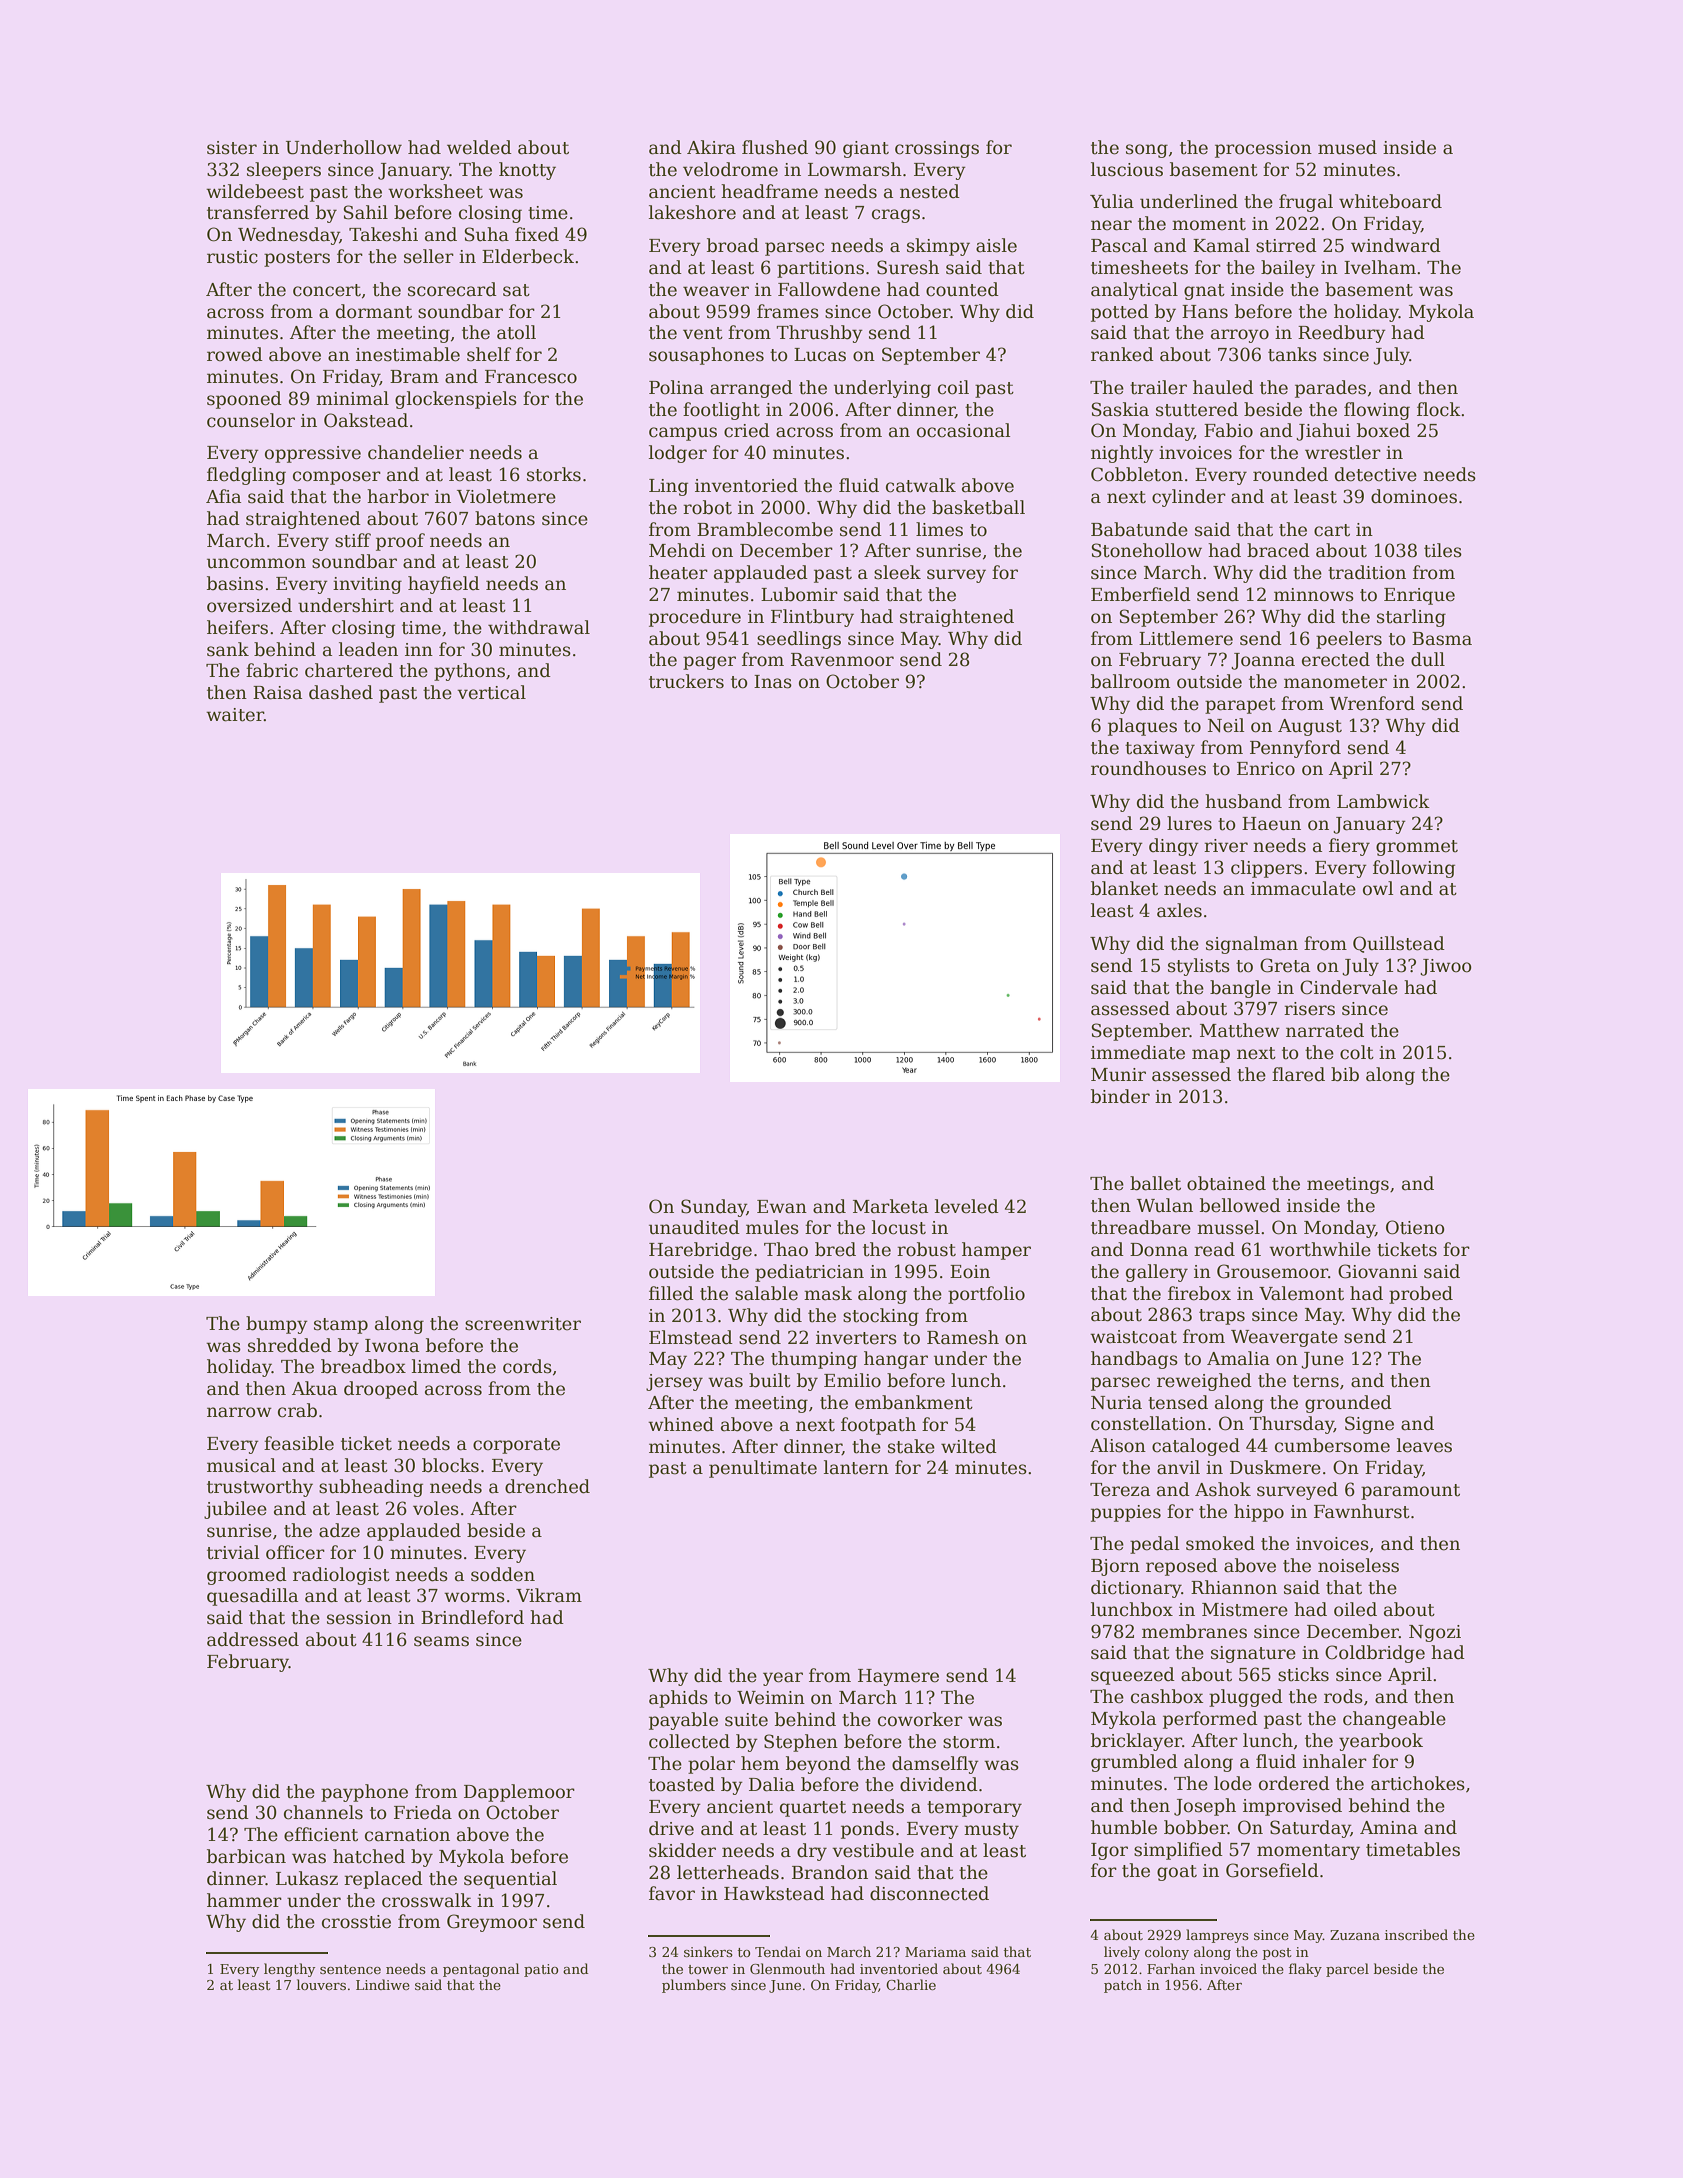 This document has width=1683, height=2178. I want to click on rods, so click(1343, 1696).
